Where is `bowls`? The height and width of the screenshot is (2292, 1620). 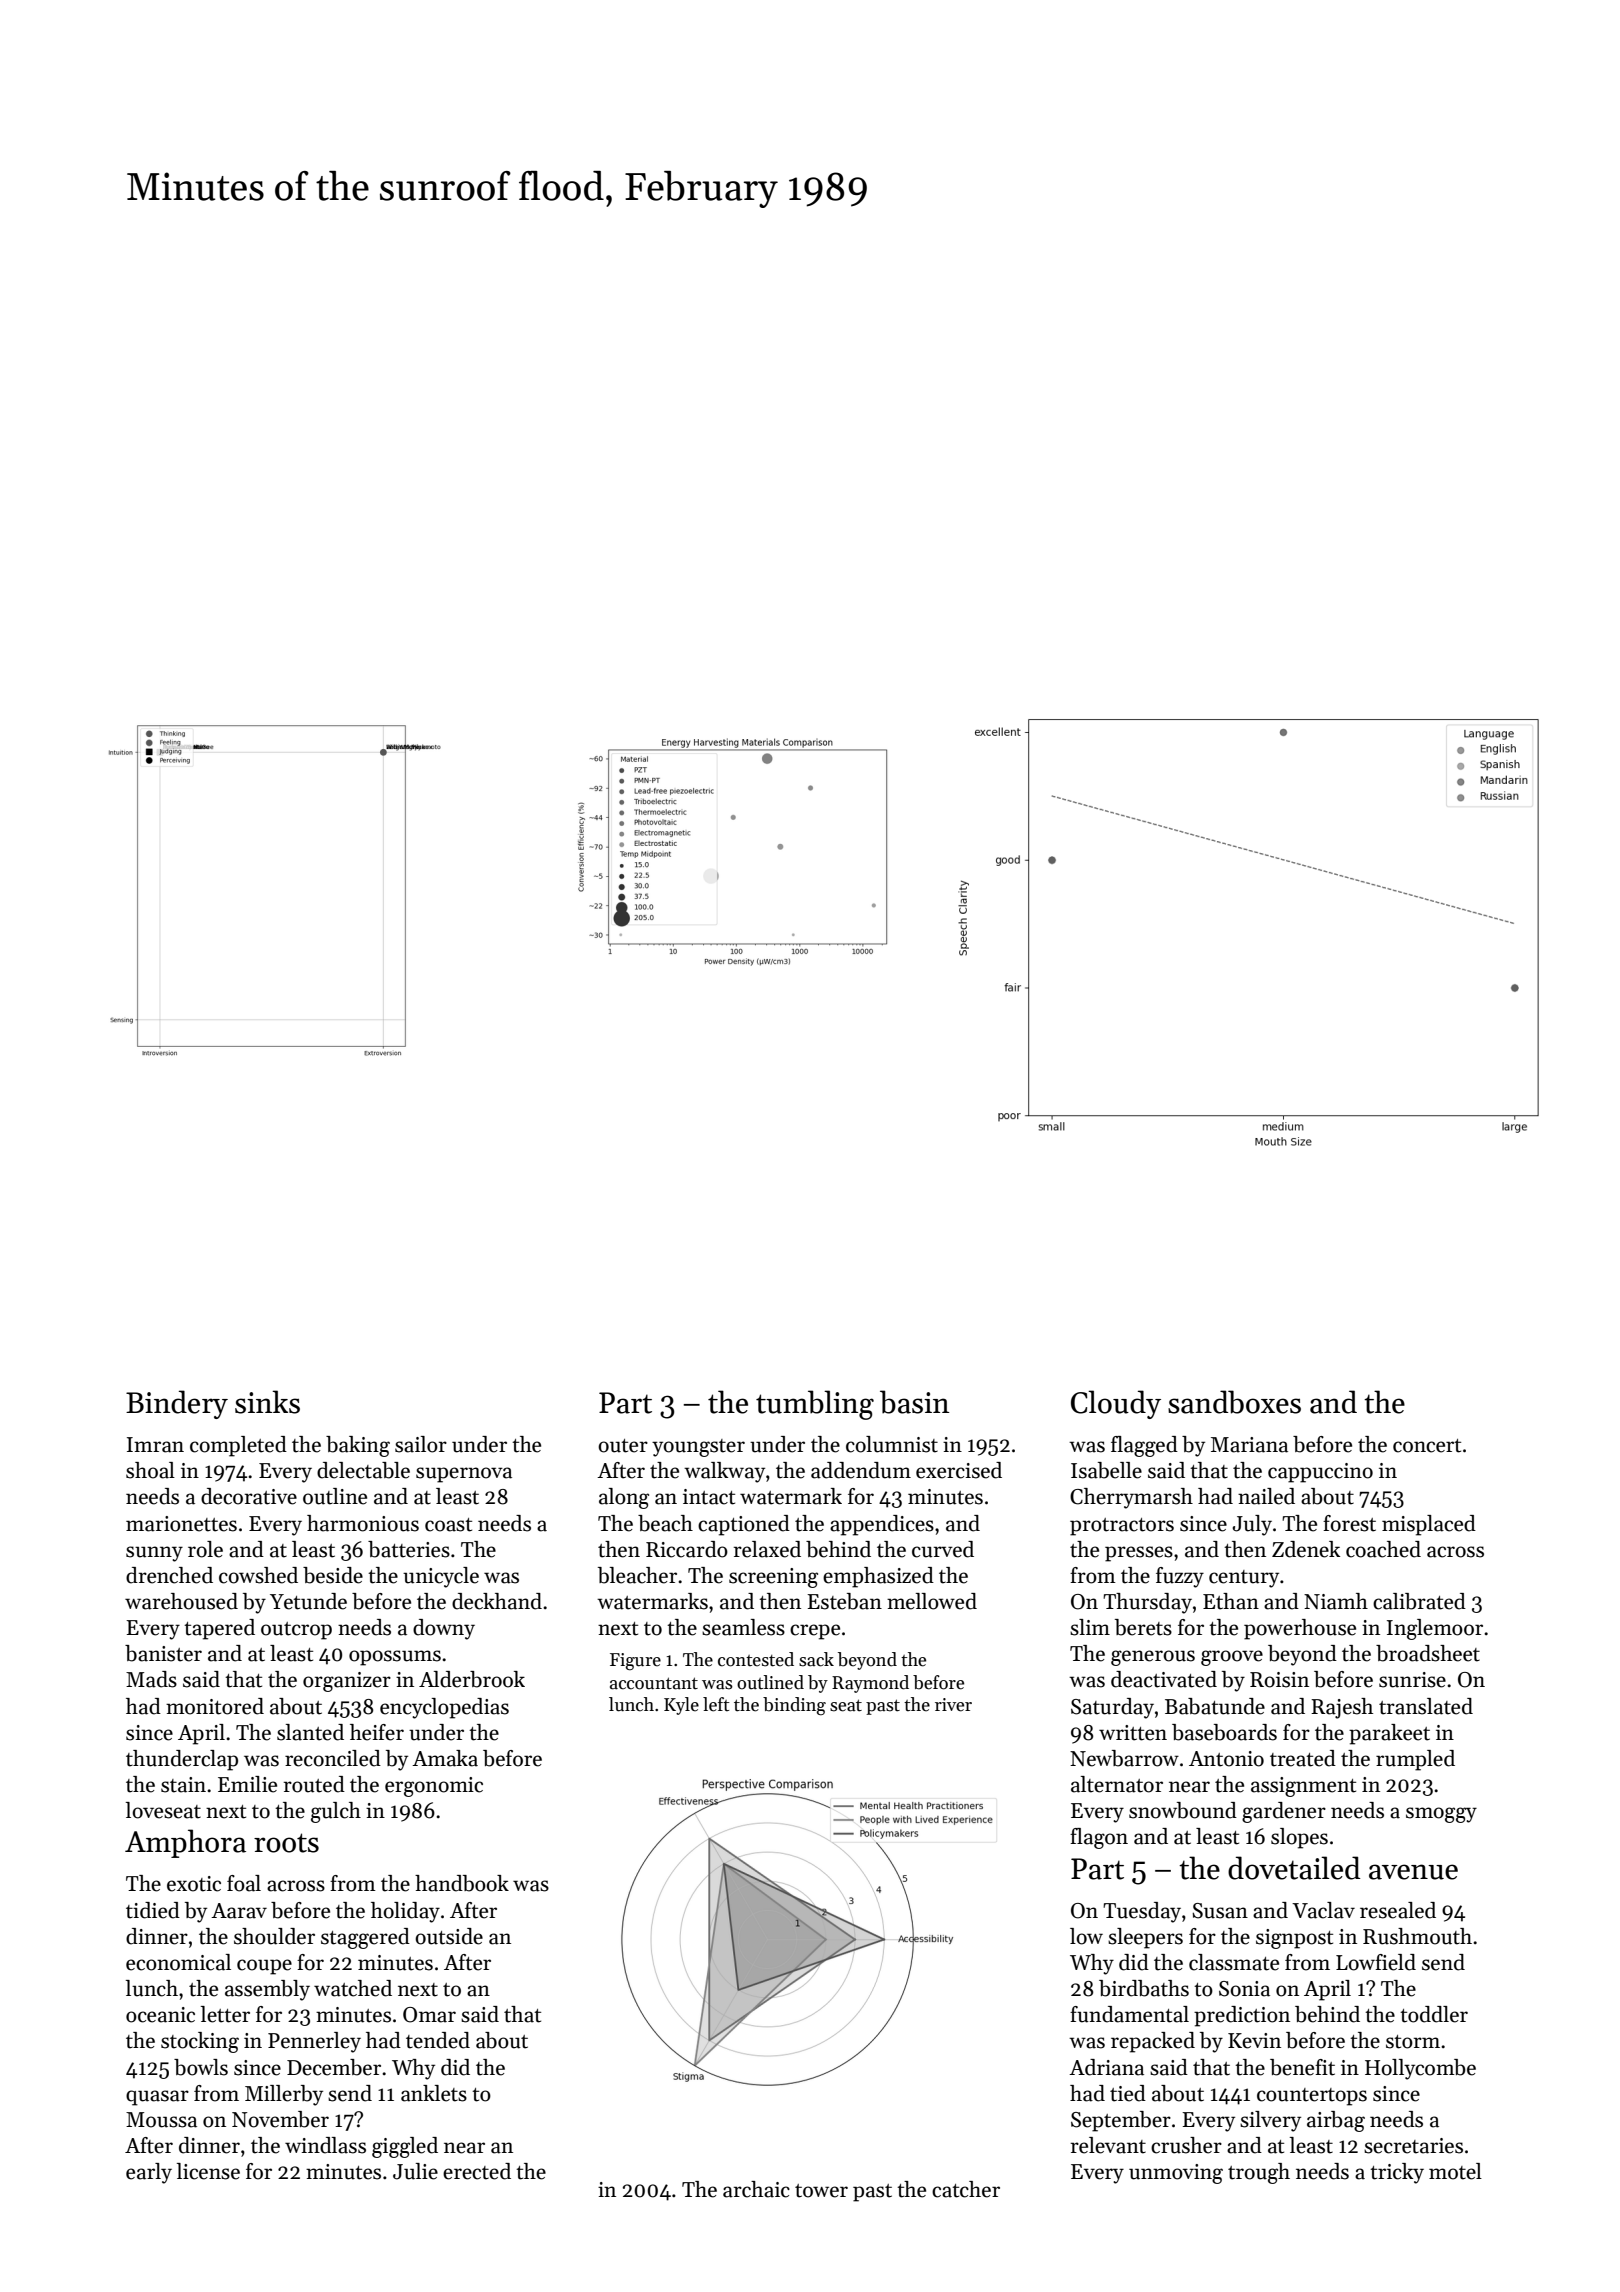 bowls is located at coordinates (201, 2067).
